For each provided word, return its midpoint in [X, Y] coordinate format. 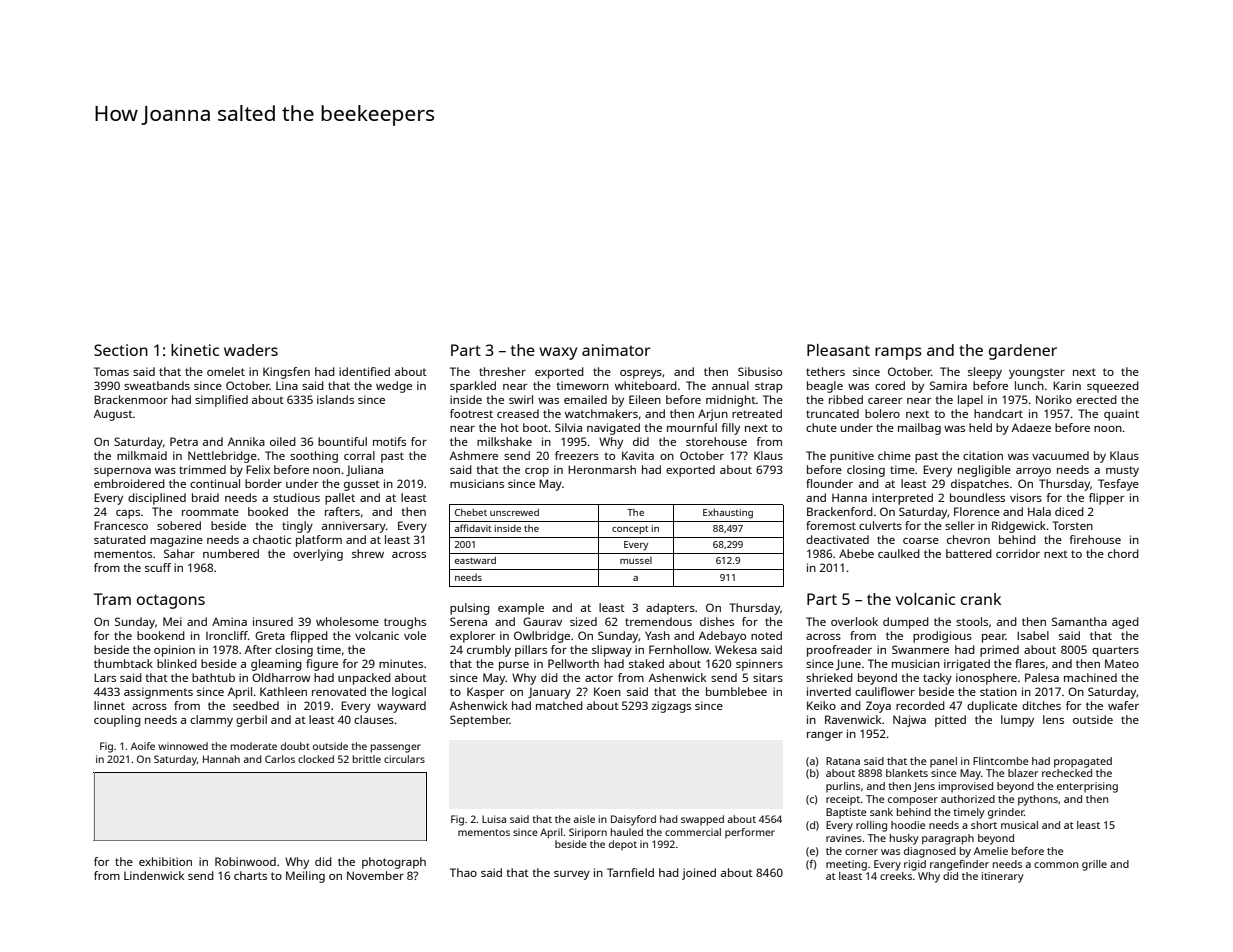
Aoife [143, 746]
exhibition [165, 861]
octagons [171, 601]
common [1056, 865]
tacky [937, 679]
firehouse [1095, 539]
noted [766, 635]
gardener [1023, 352]
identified [364, 371]
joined [699, 874]
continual [215, 483]
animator [616, 350]
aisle [584, 819]
